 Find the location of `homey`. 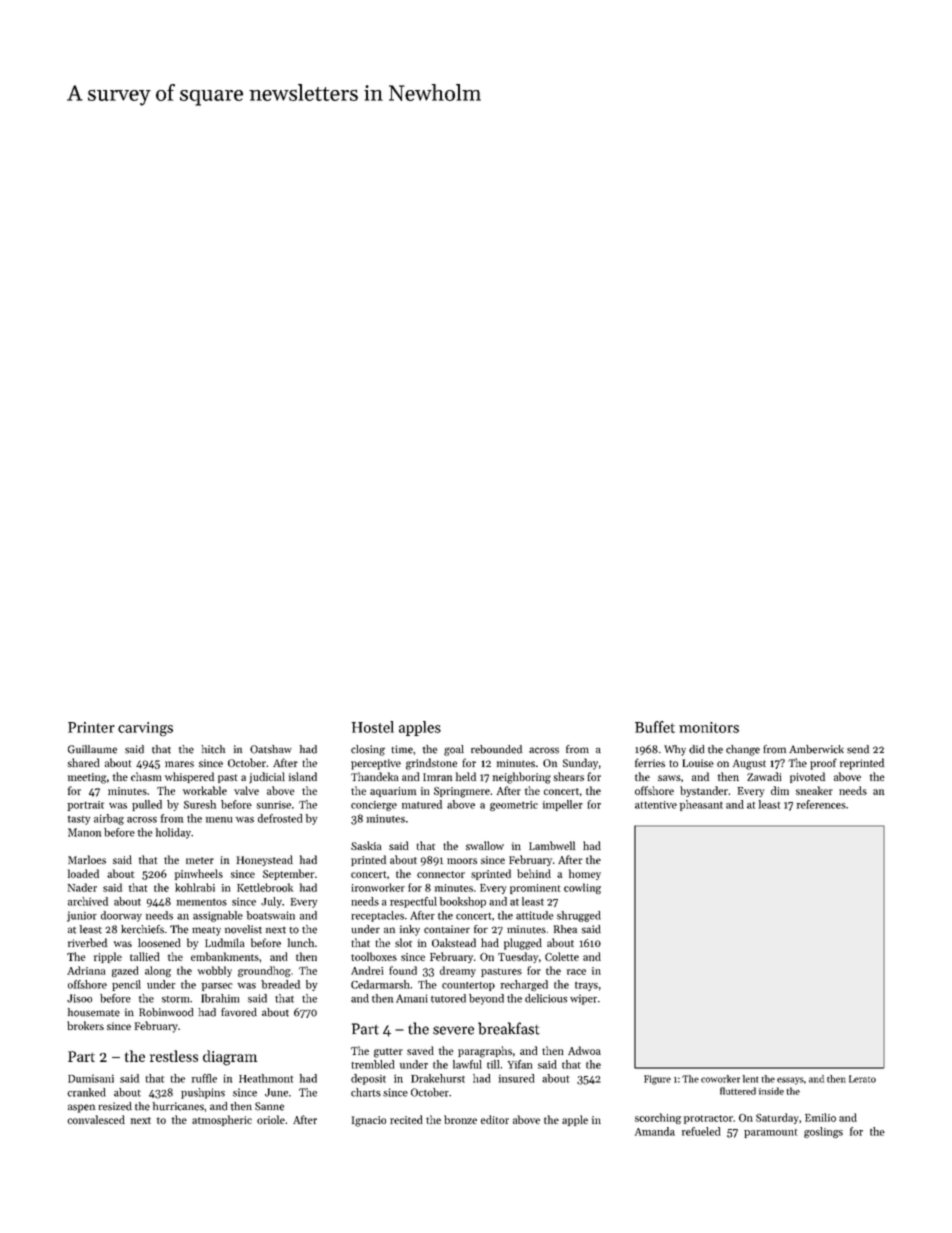

homey is located at coordinates (585, 874).
